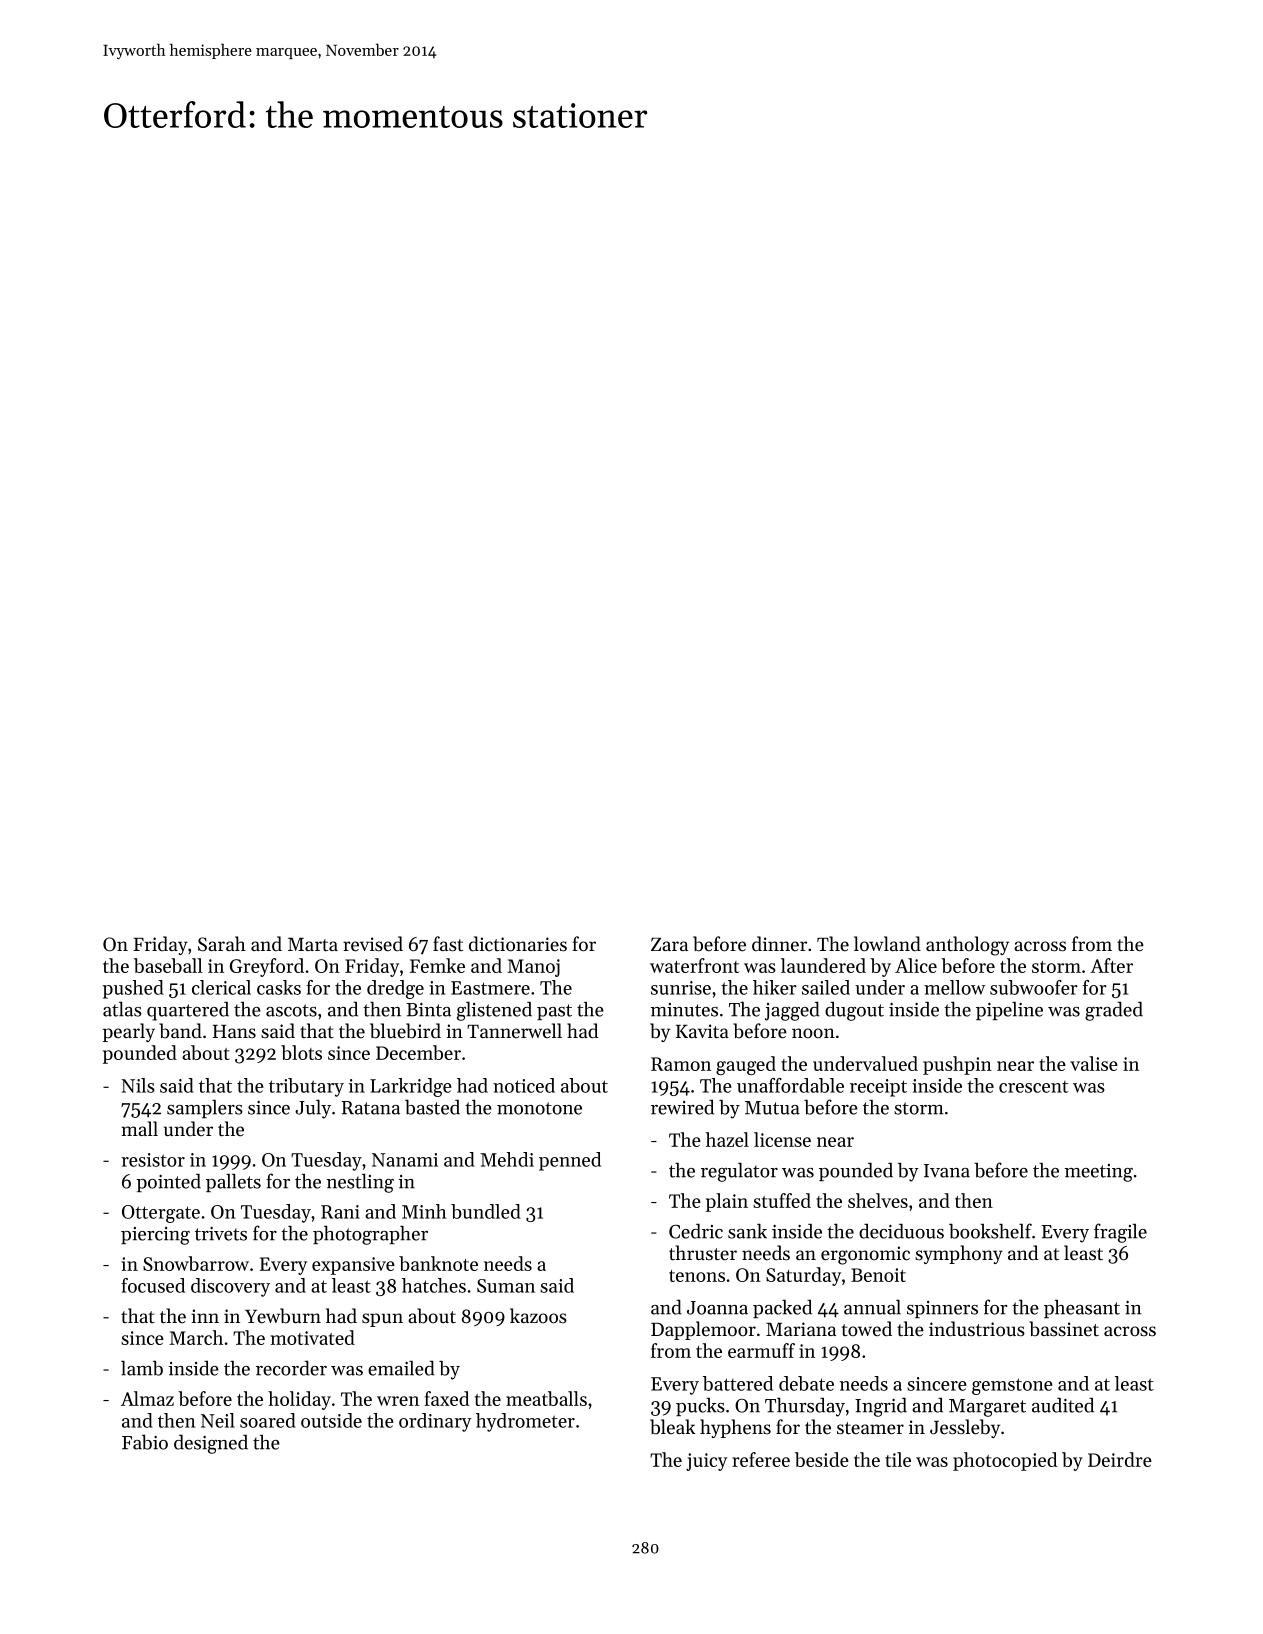 The image size is (1263, 1634). Describe the element at coordinates (196, 1337) in the image. I see `March` at that location.
